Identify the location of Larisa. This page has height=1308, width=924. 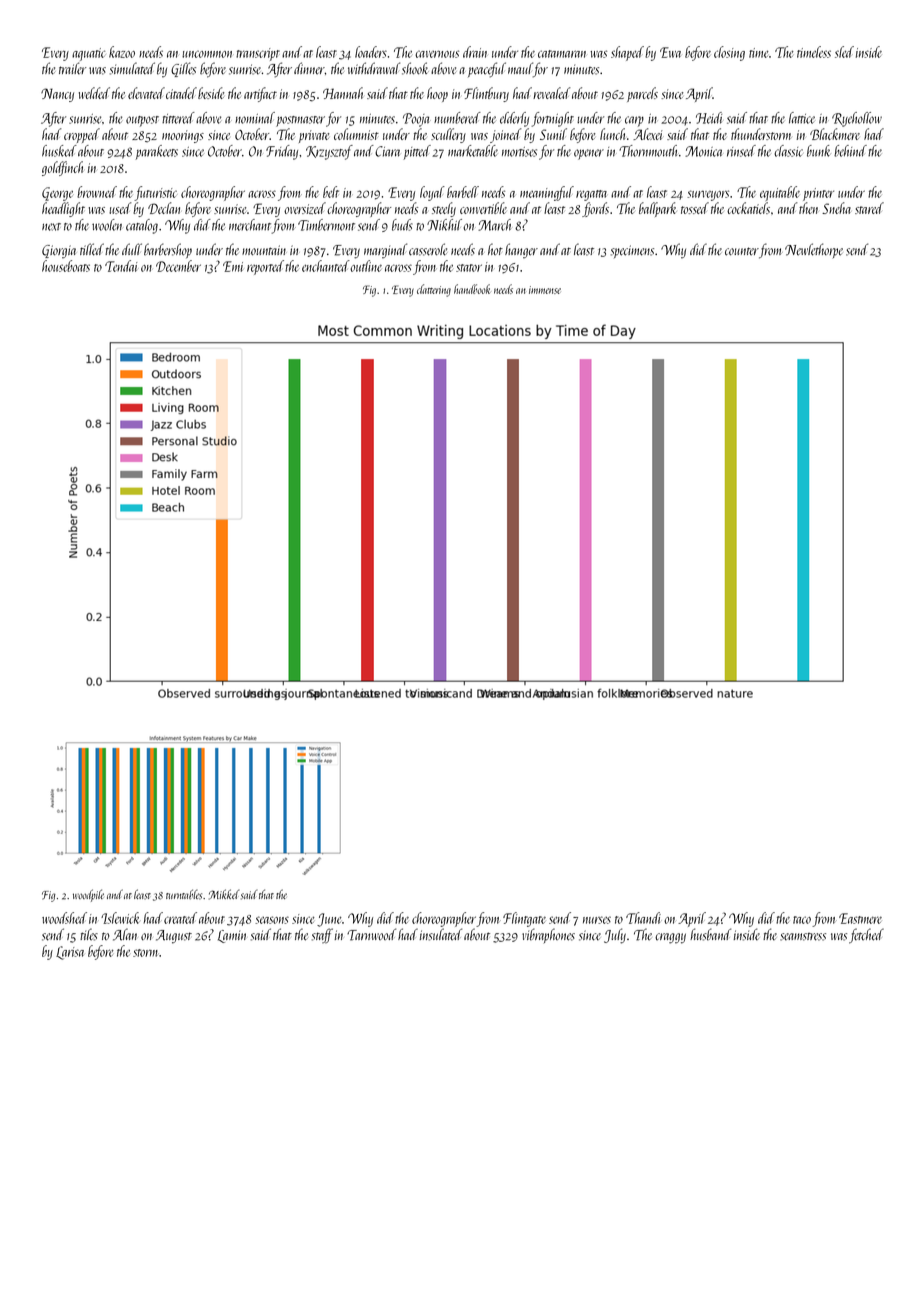
(70, 953).
